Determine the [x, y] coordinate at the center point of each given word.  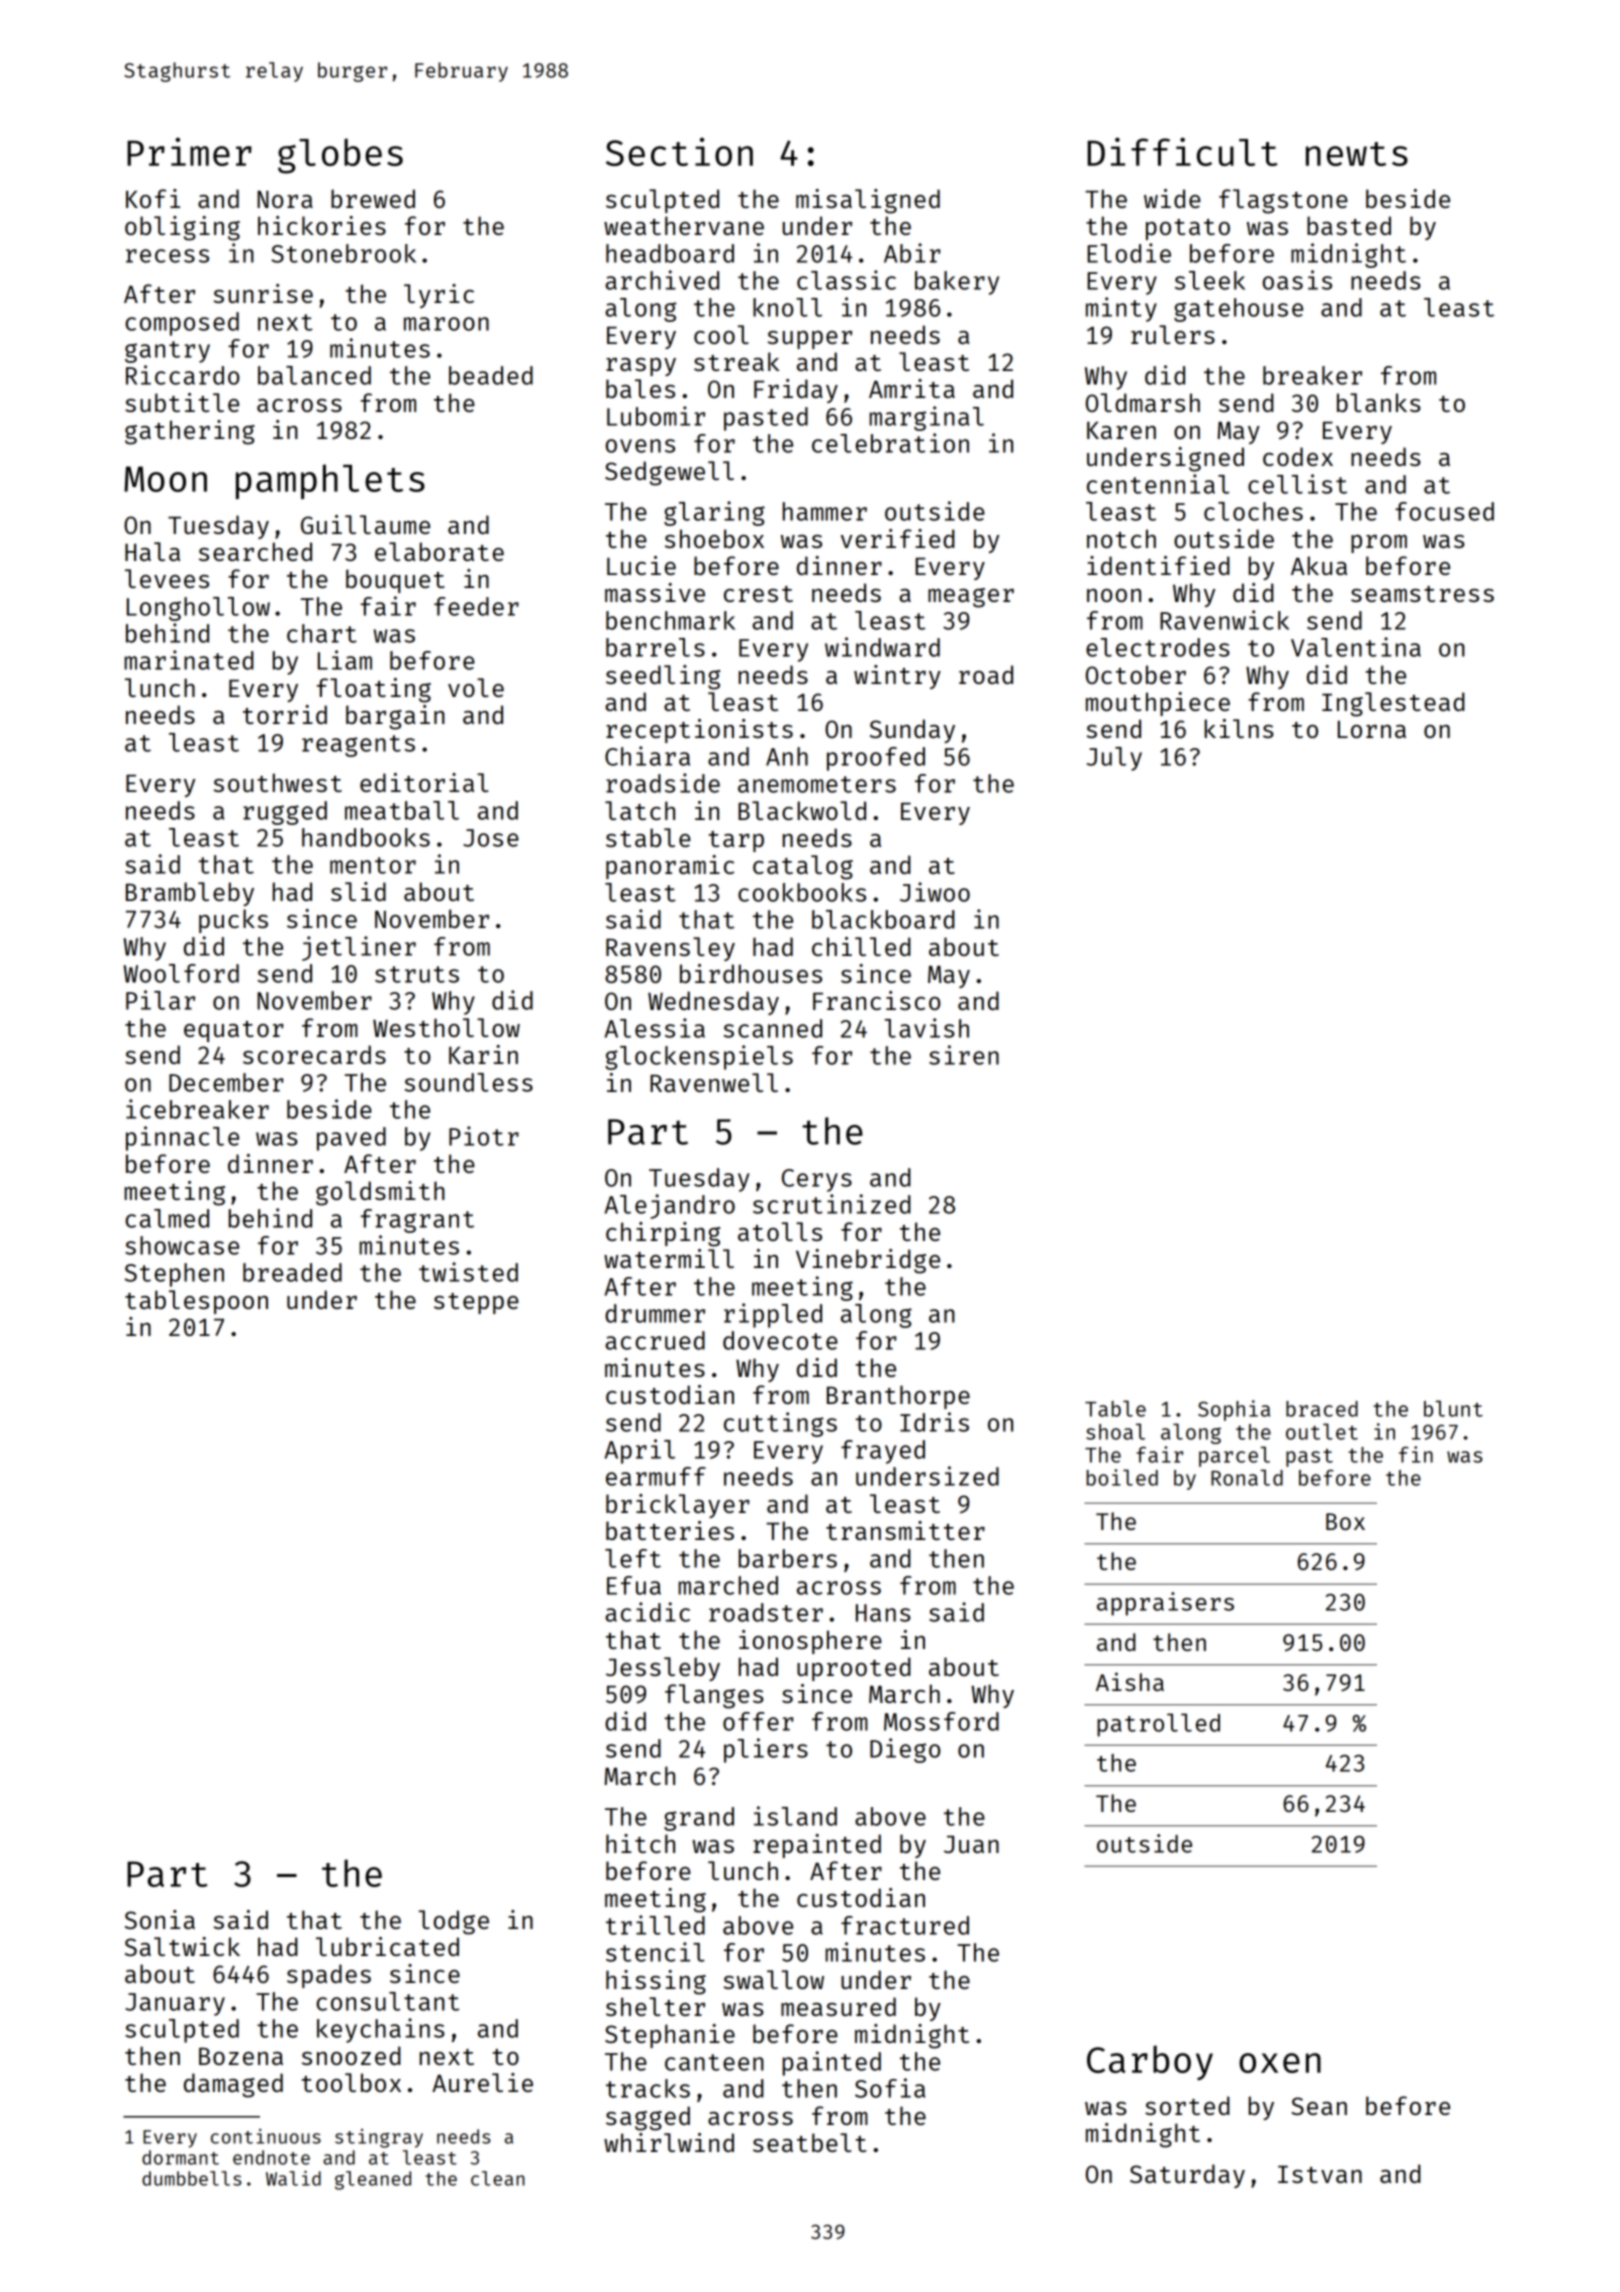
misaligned [868, 201]
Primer [189, 151]
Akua [1319, 565]
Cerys [817, 1180]
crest [758, 594]
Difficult [1183, 151]
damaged [233, 2085]
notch [1121, 538]
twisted [468, 1272]
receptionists [699, 731]
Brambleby [190, 894]
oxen [1280, 2063]
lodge [454, 1922]
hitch [640, 1843]
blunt [1453, 1408]
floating [374, 690]
